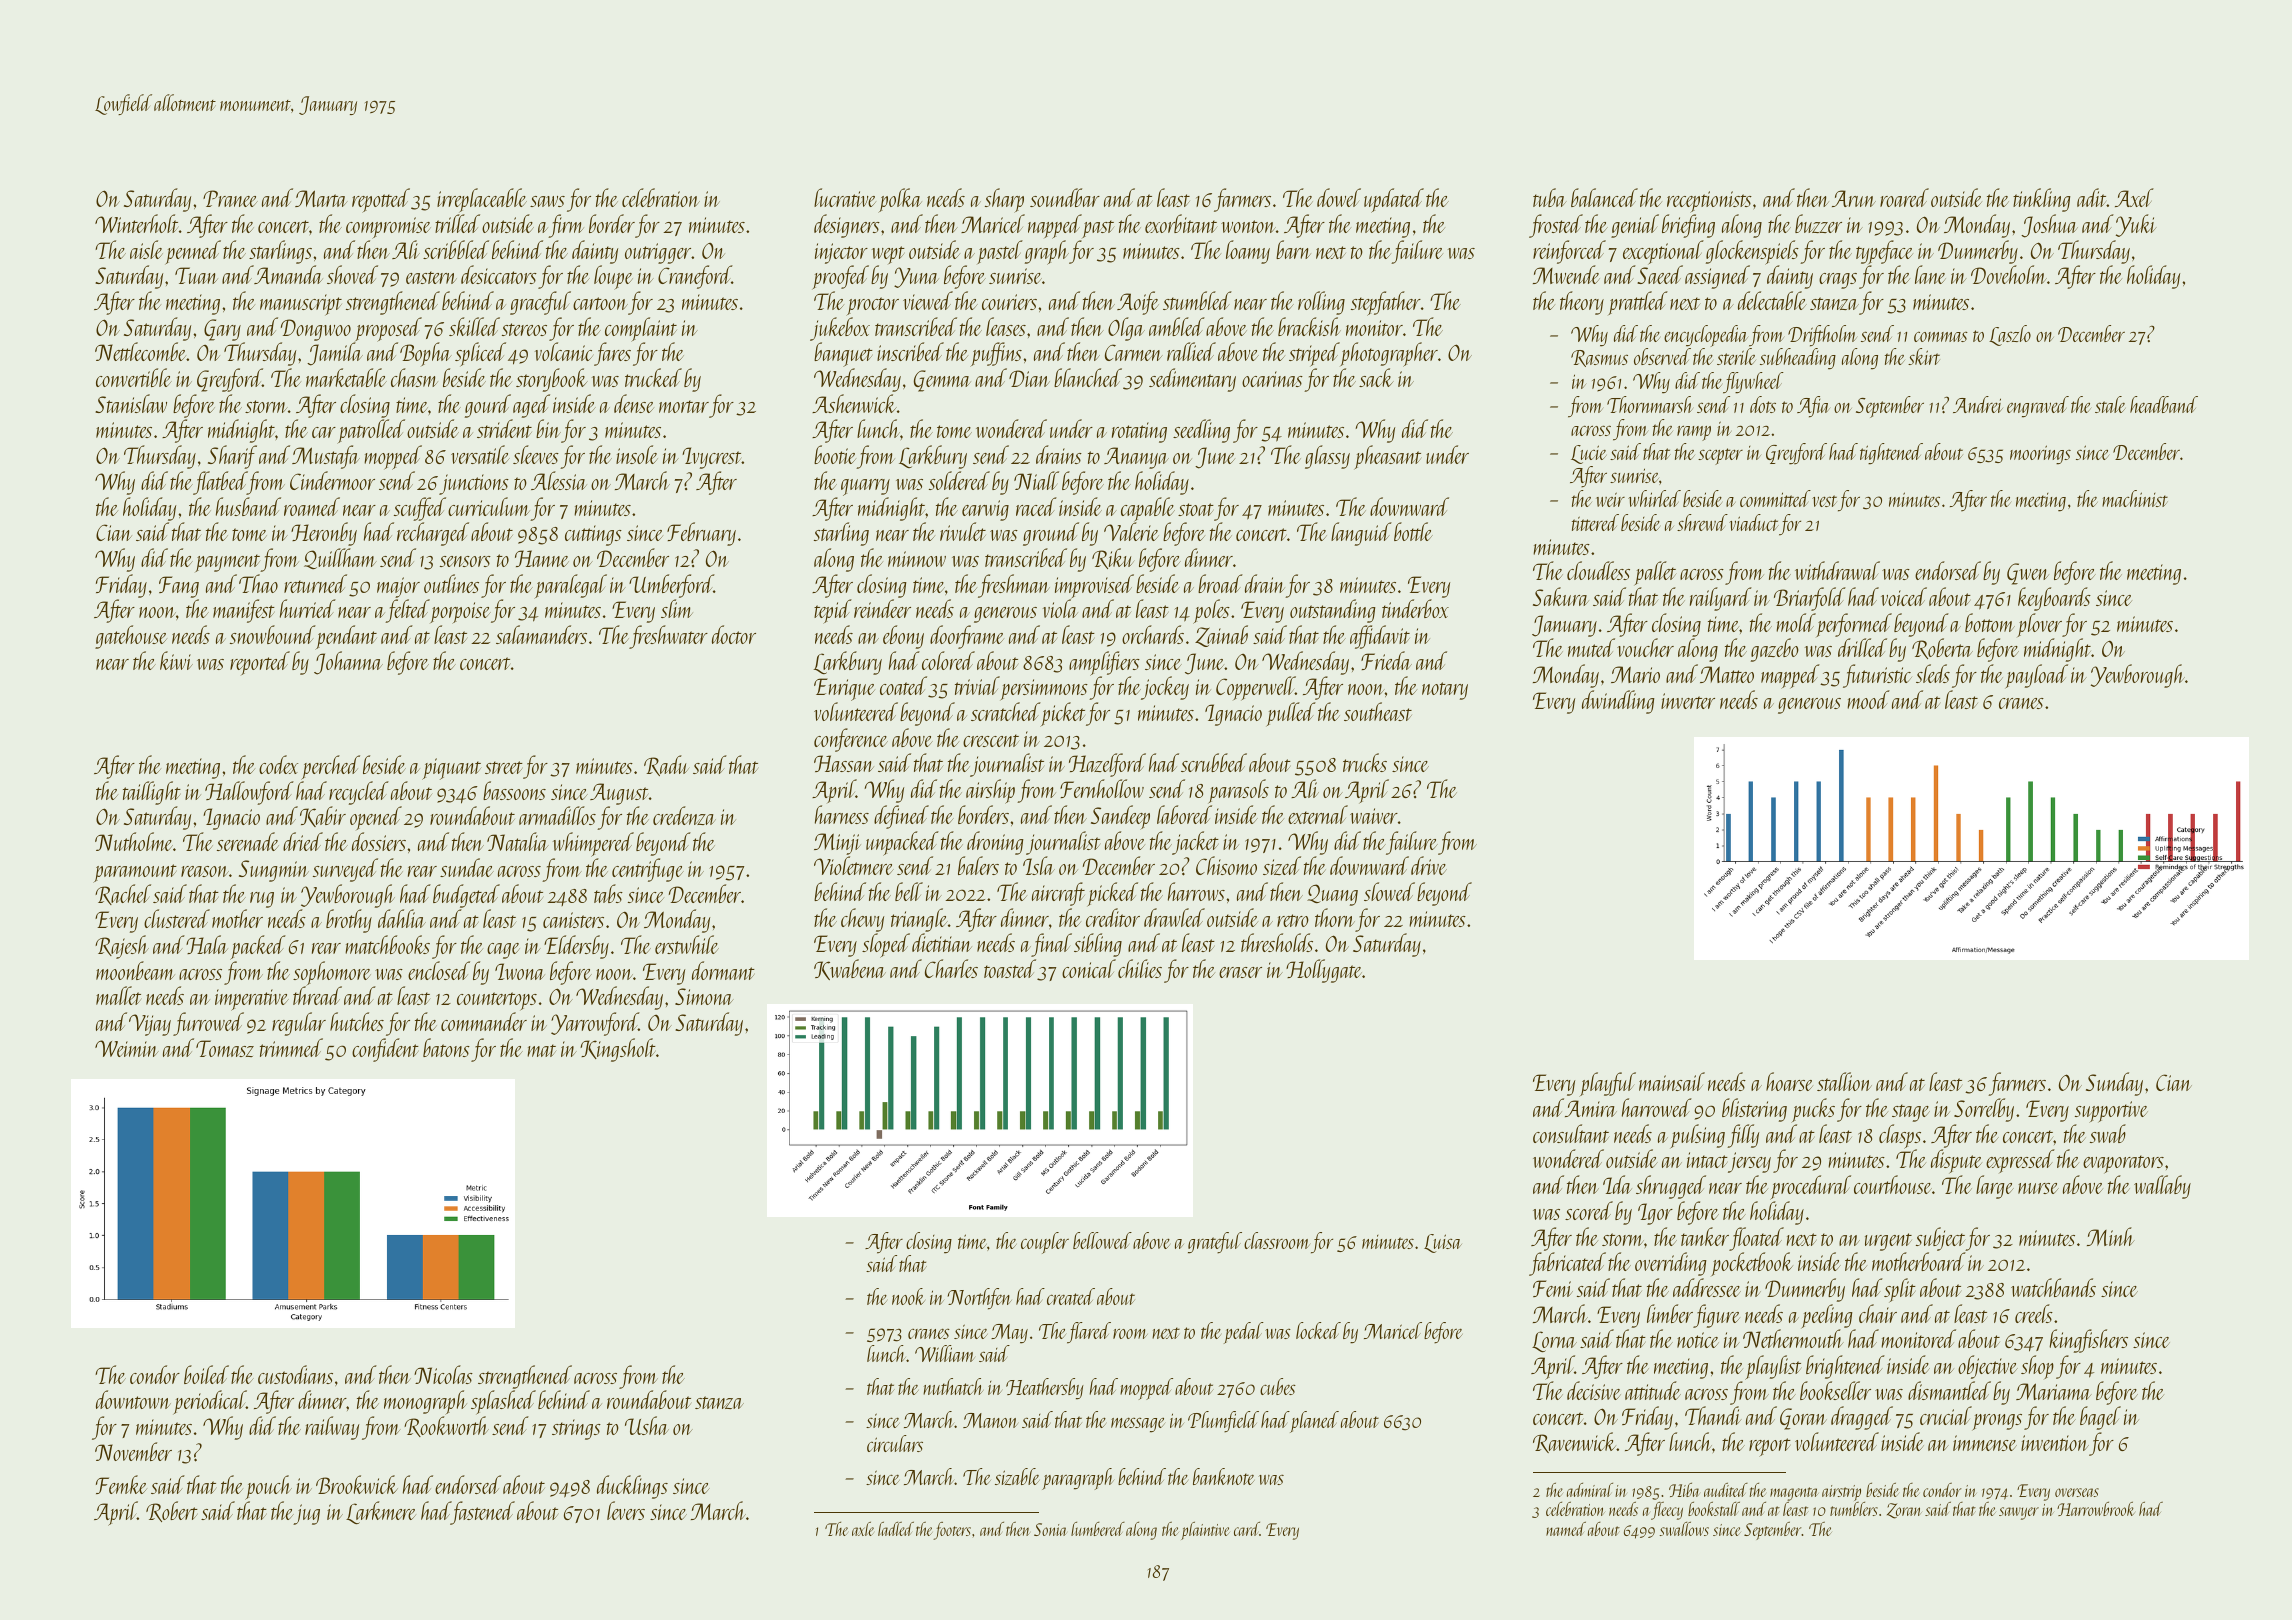 This screenshot has width=2292, height=1620. Describe the element at coordinates (1604, 197) in the screenshot. I see `balanced` at that location.
